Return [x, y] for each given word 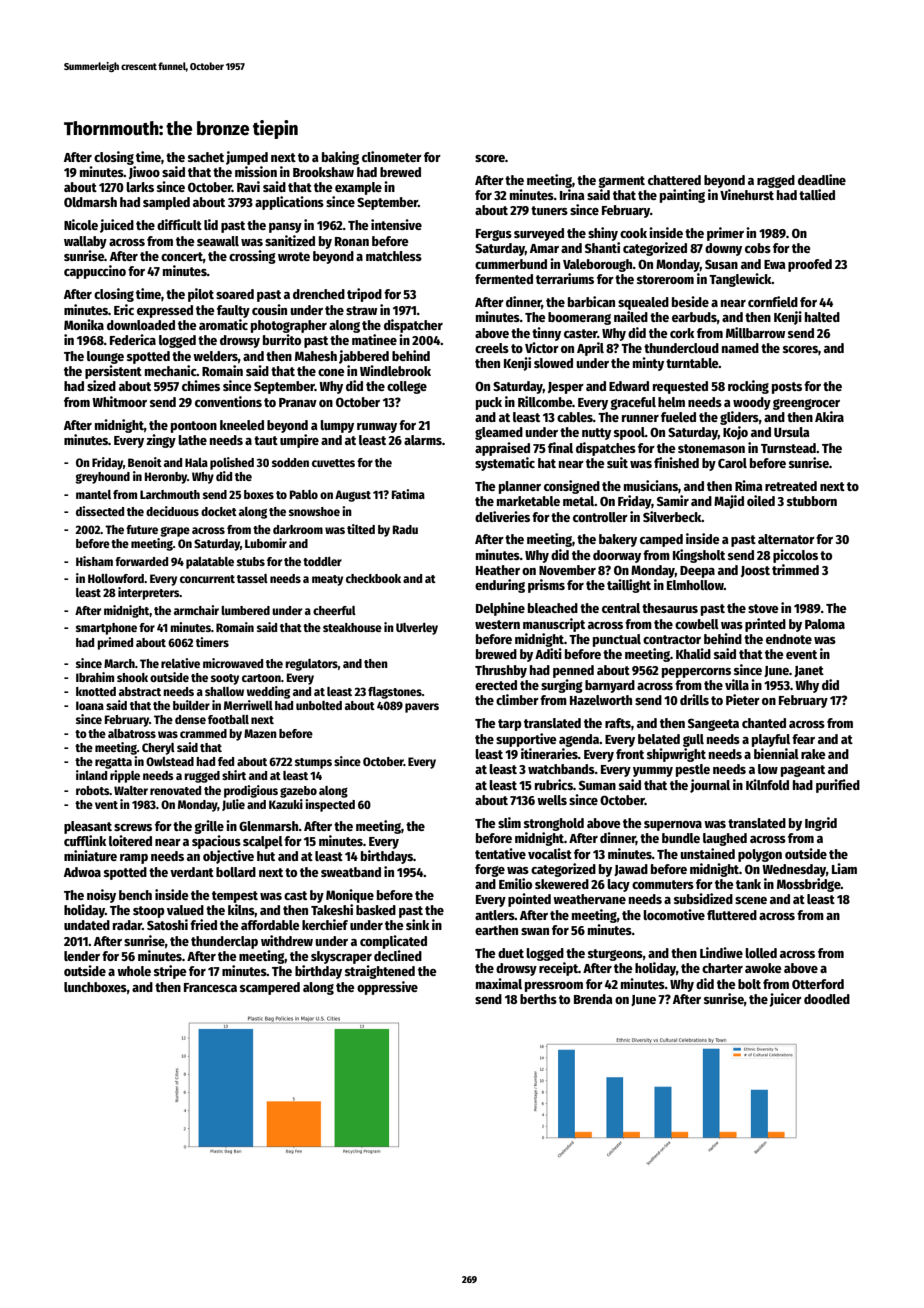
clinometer [392, 156]
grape [175, 532]
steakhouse [352, 627]
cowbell [697, 624]
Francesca [210, 987]
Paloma [825, 624]
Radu [405, 529]
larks [140, 187]
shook [132, 677]
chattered [674, 180]
